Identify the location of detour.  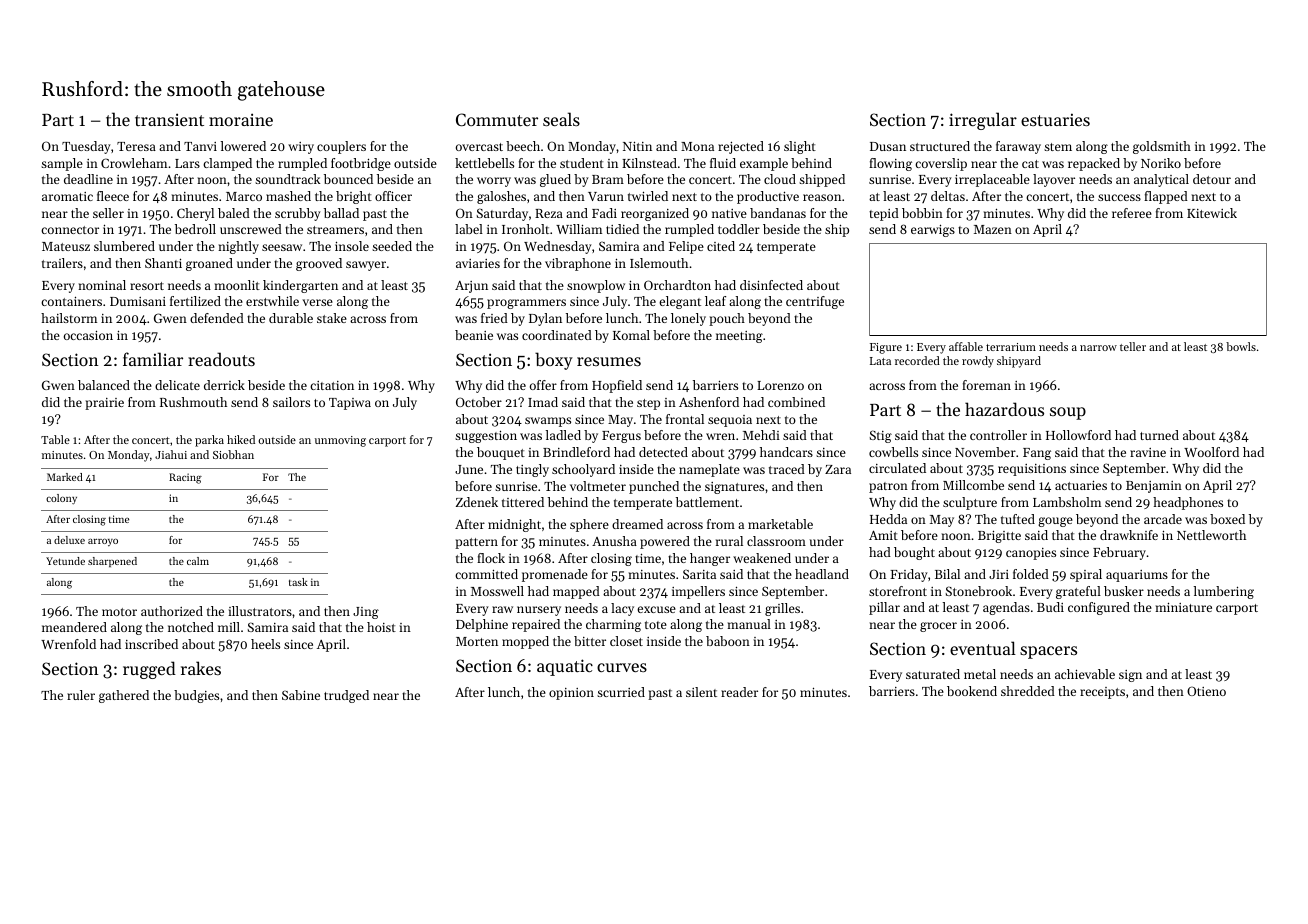
(1212, 179).
